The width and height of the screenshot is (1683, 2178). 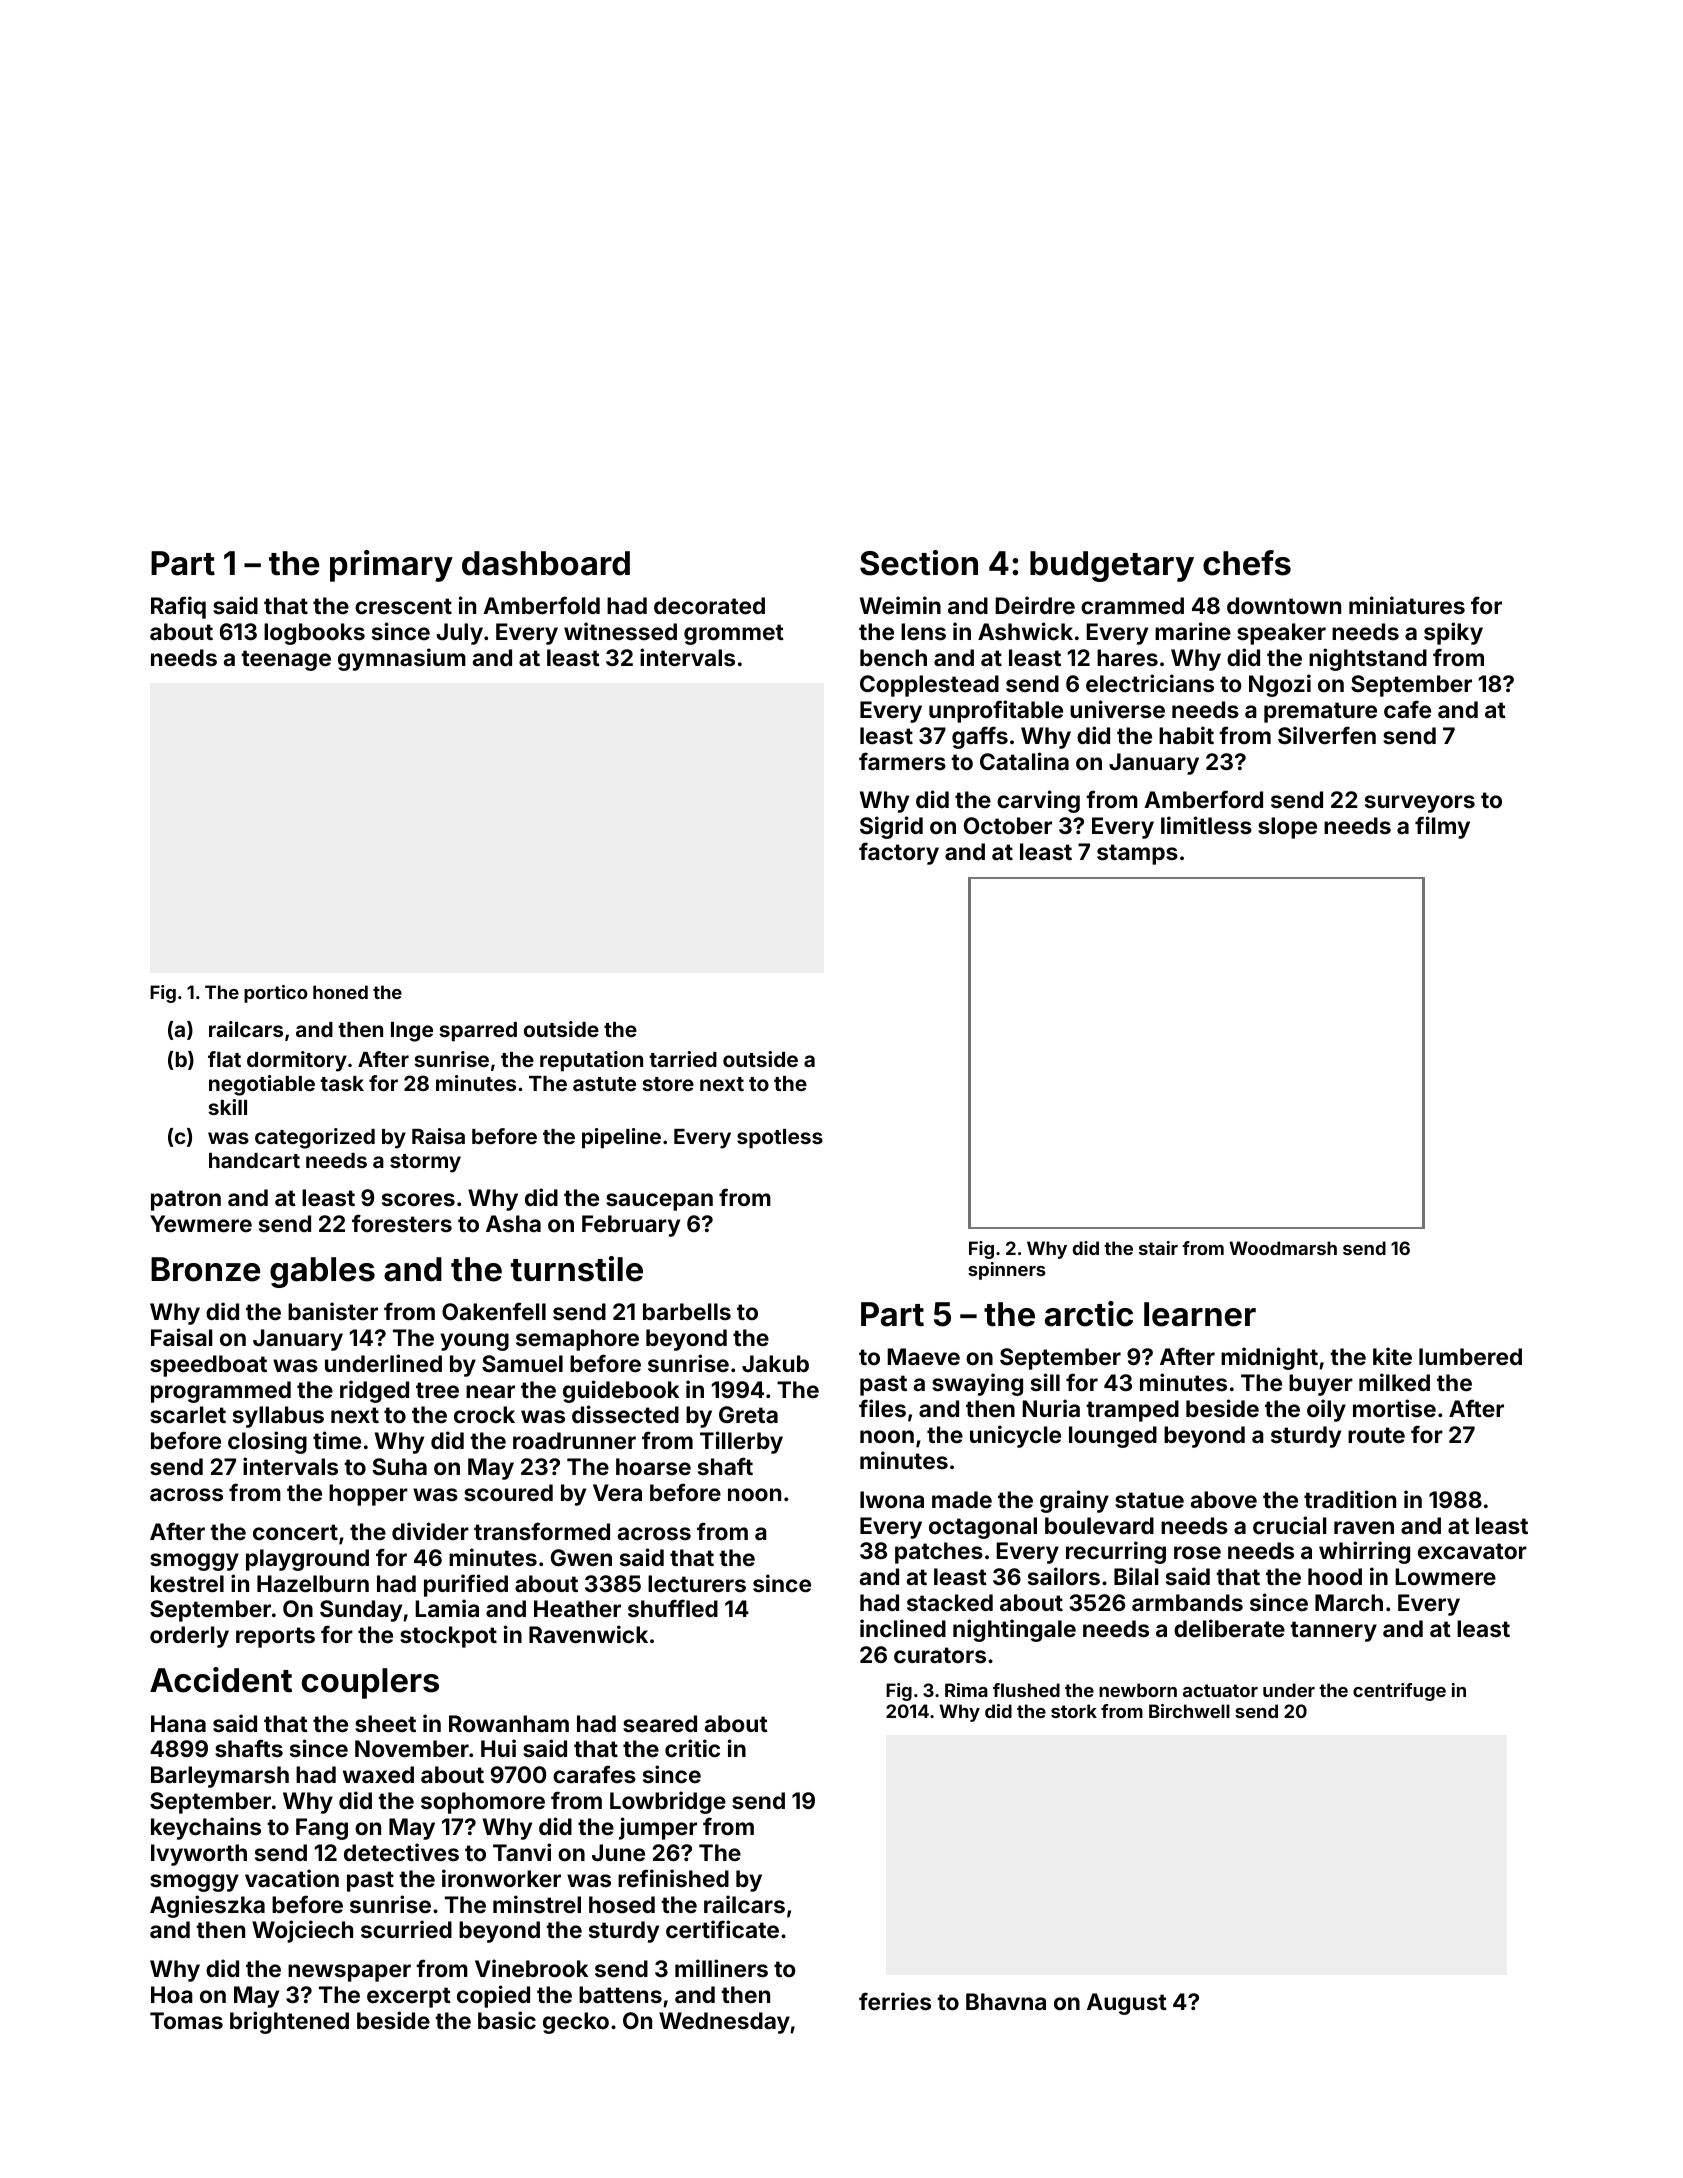 What do you see at coordinates (402, 1223) in the screenshot?
I see `foresters` at bounding box center [402, 1223].
